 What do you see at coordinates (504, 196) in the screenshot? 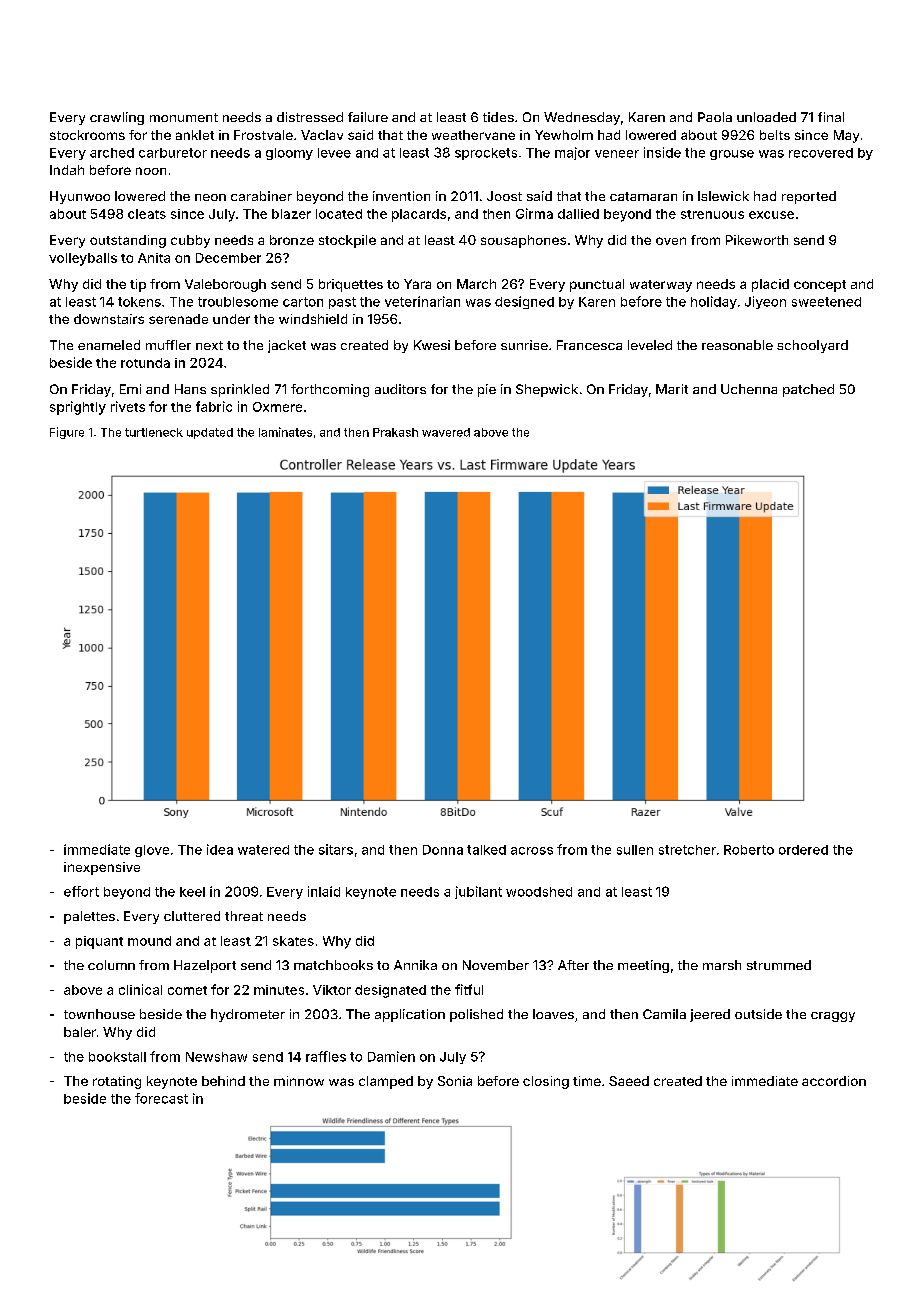
I see `Joost` at bounding box center [504, 196].
